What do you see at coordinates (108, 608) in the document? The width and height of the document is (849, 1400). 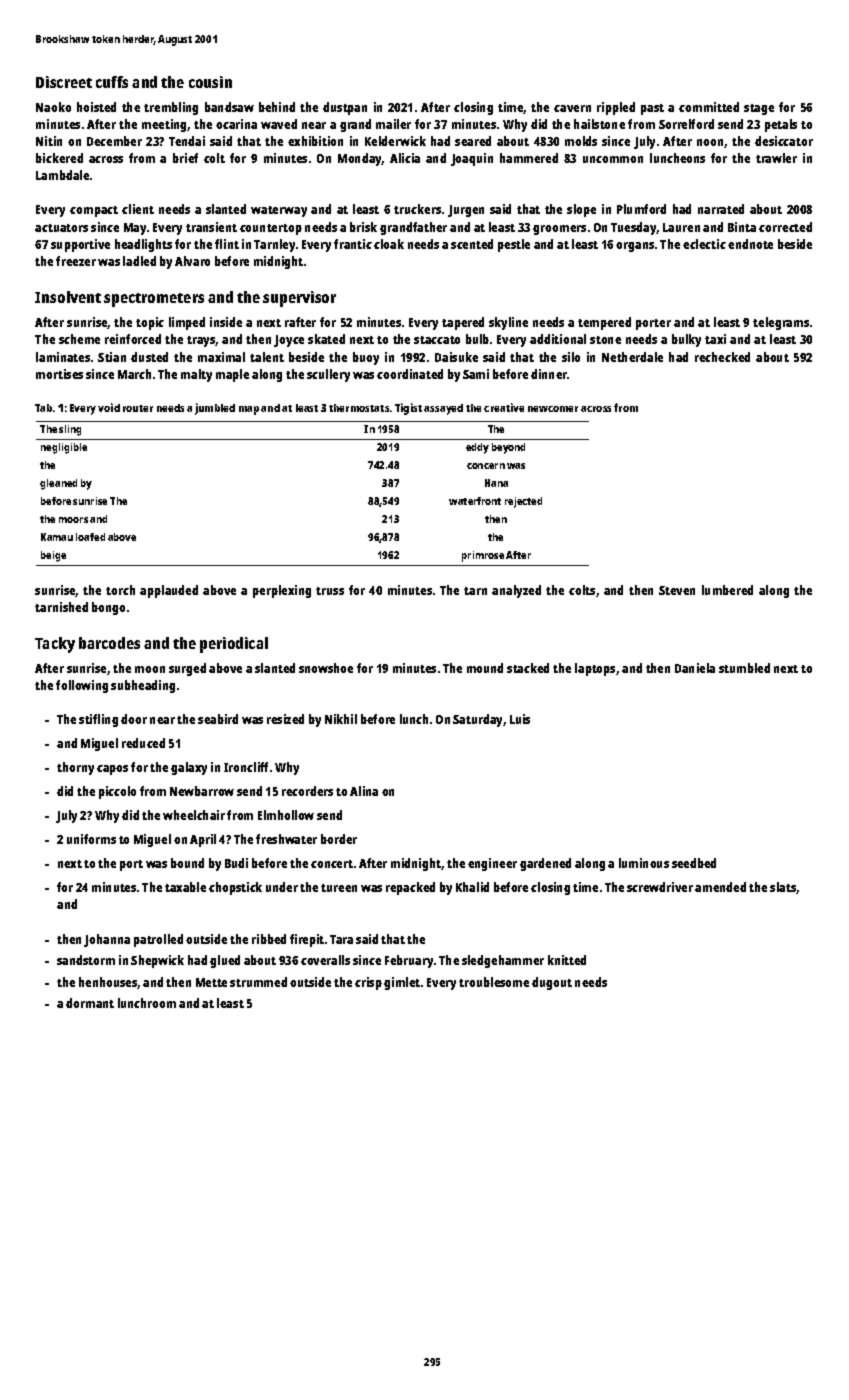 I see `bongo` at bounding box center [108, 608].
